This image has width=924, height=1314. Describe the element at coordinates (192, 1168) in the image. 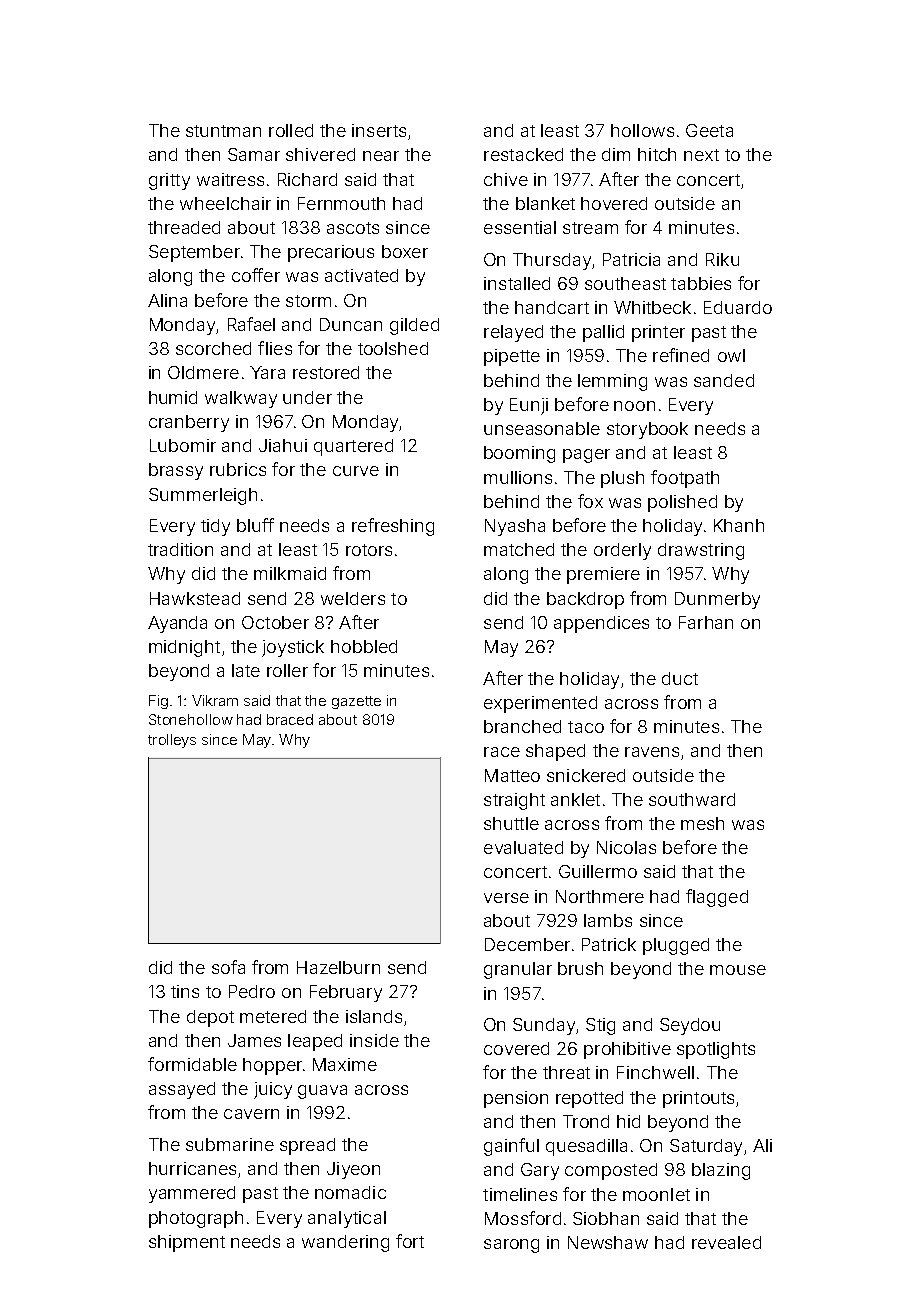

I see `hurricanes` at that location.
